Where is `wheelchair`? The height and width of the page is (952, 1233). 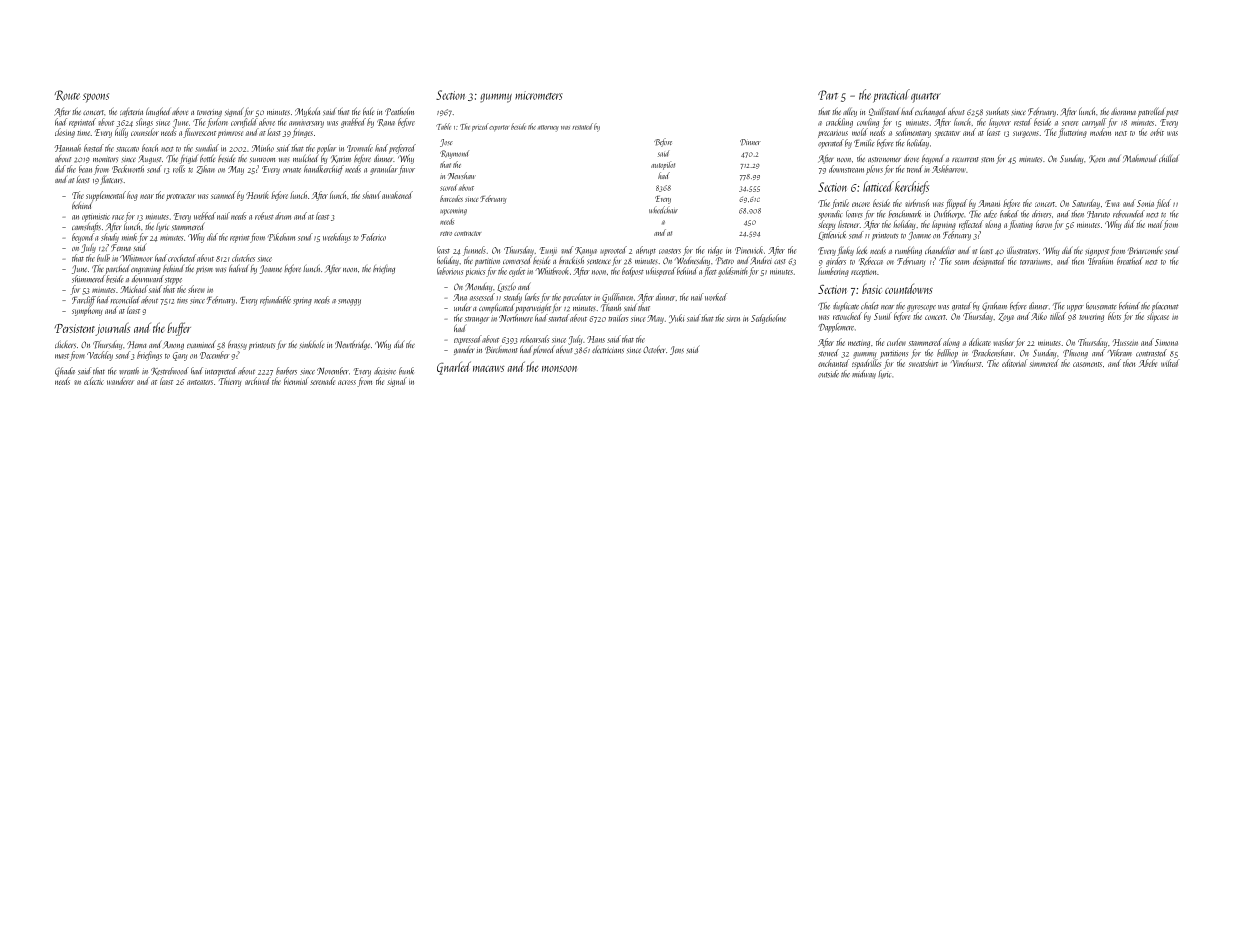 wheelchair is located at coordinates (663, 210).
